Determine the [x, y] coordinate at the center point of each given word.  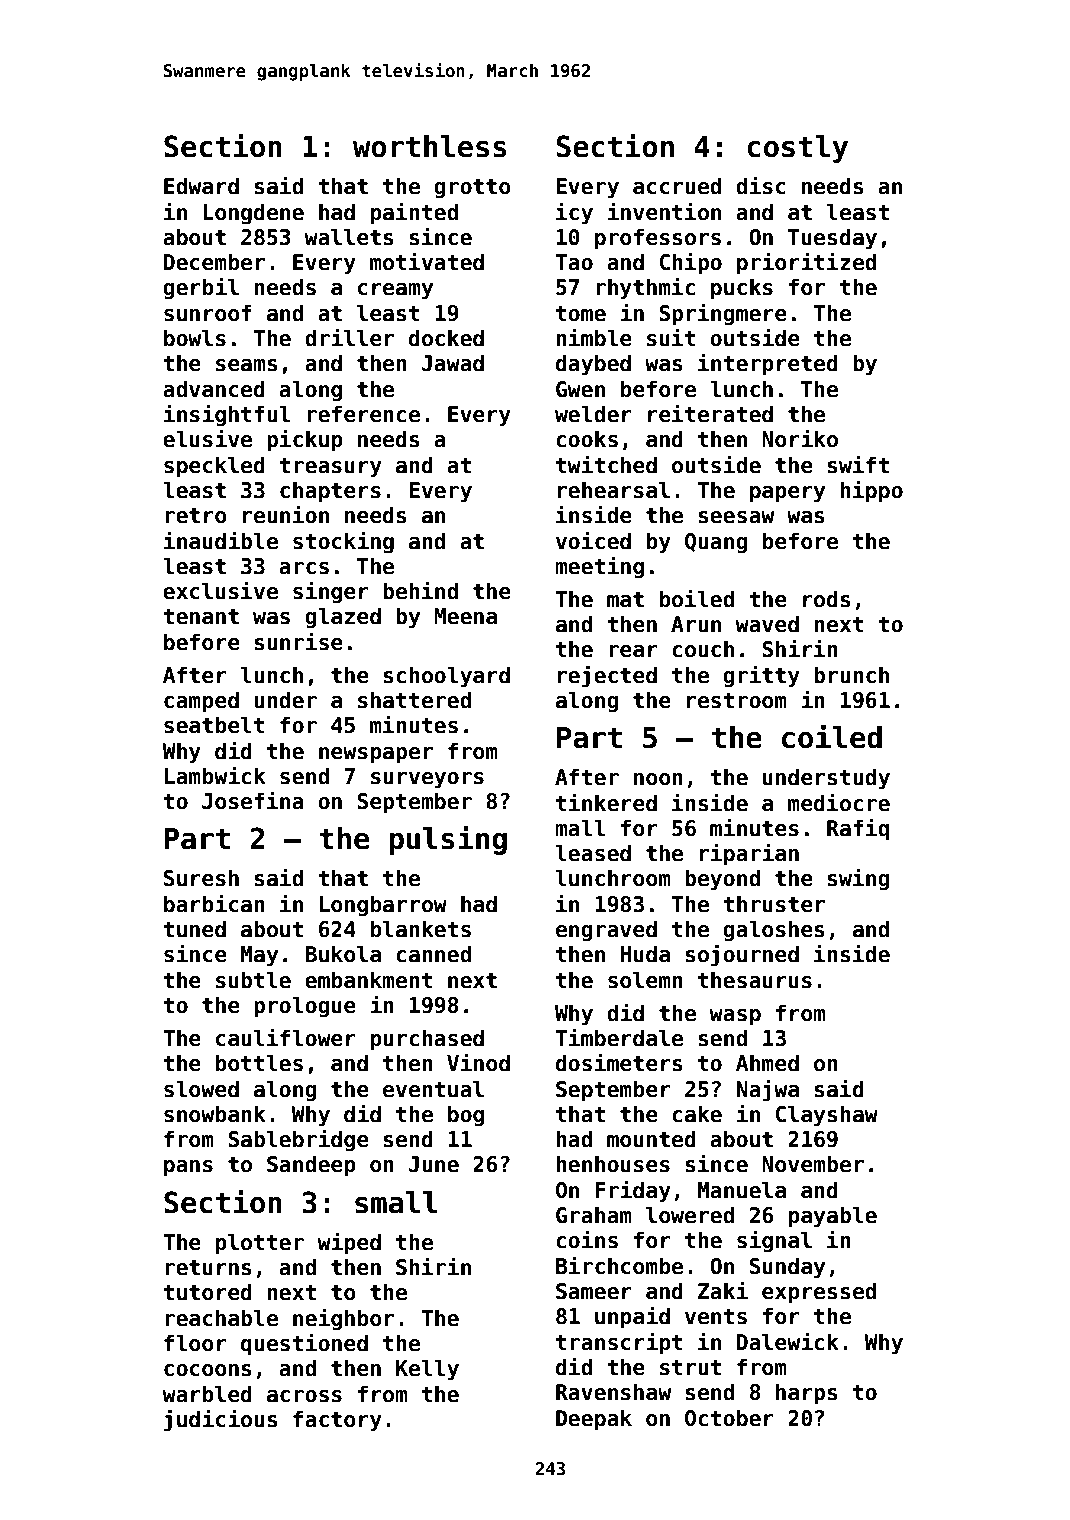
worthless [430, 146]
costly [797, 149]
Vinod [478, 1062]
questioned [304, 1344]
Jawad [453, 363]
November [813, 1164]
